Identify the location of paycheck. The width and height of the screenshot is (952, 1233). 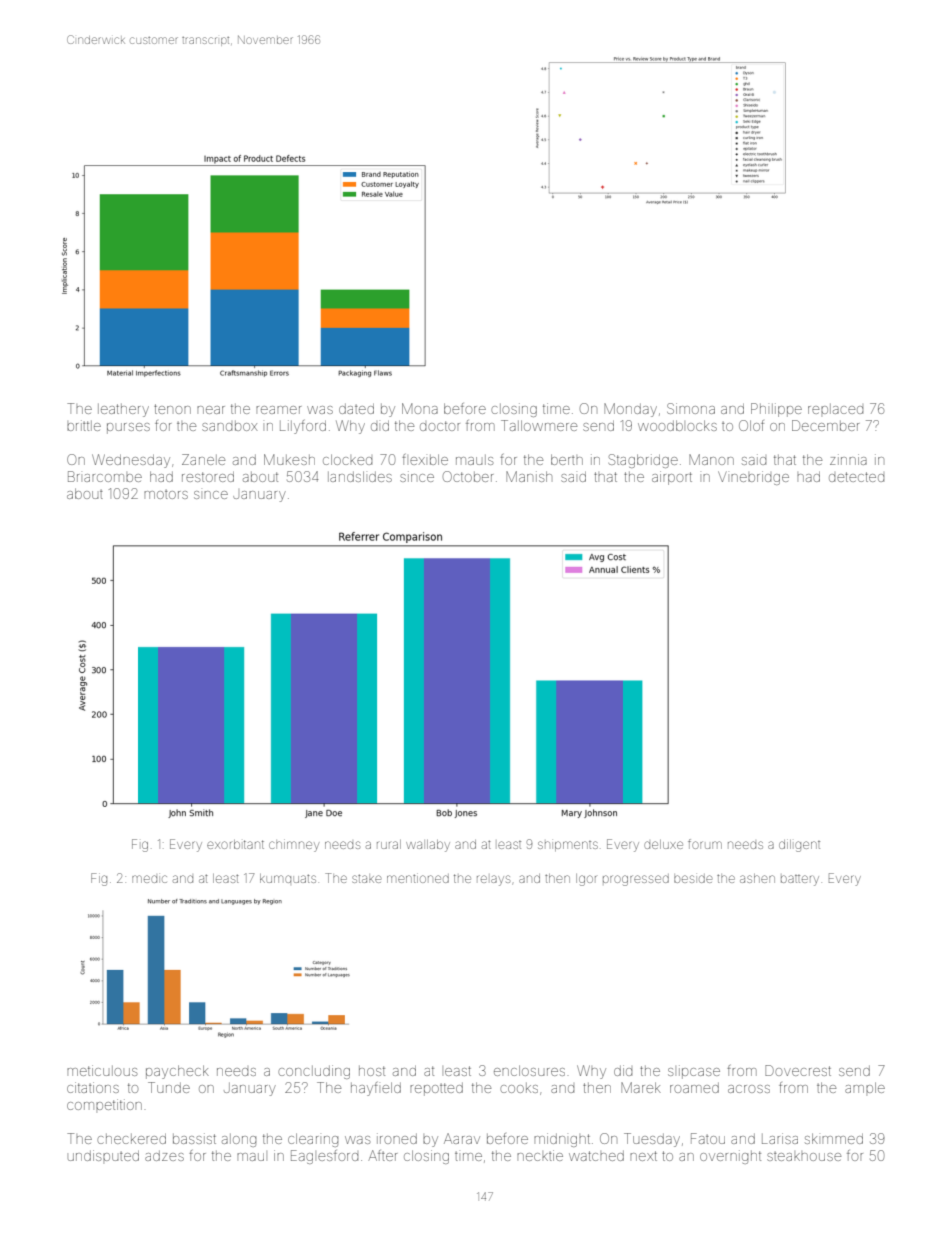
(177, 1072).
